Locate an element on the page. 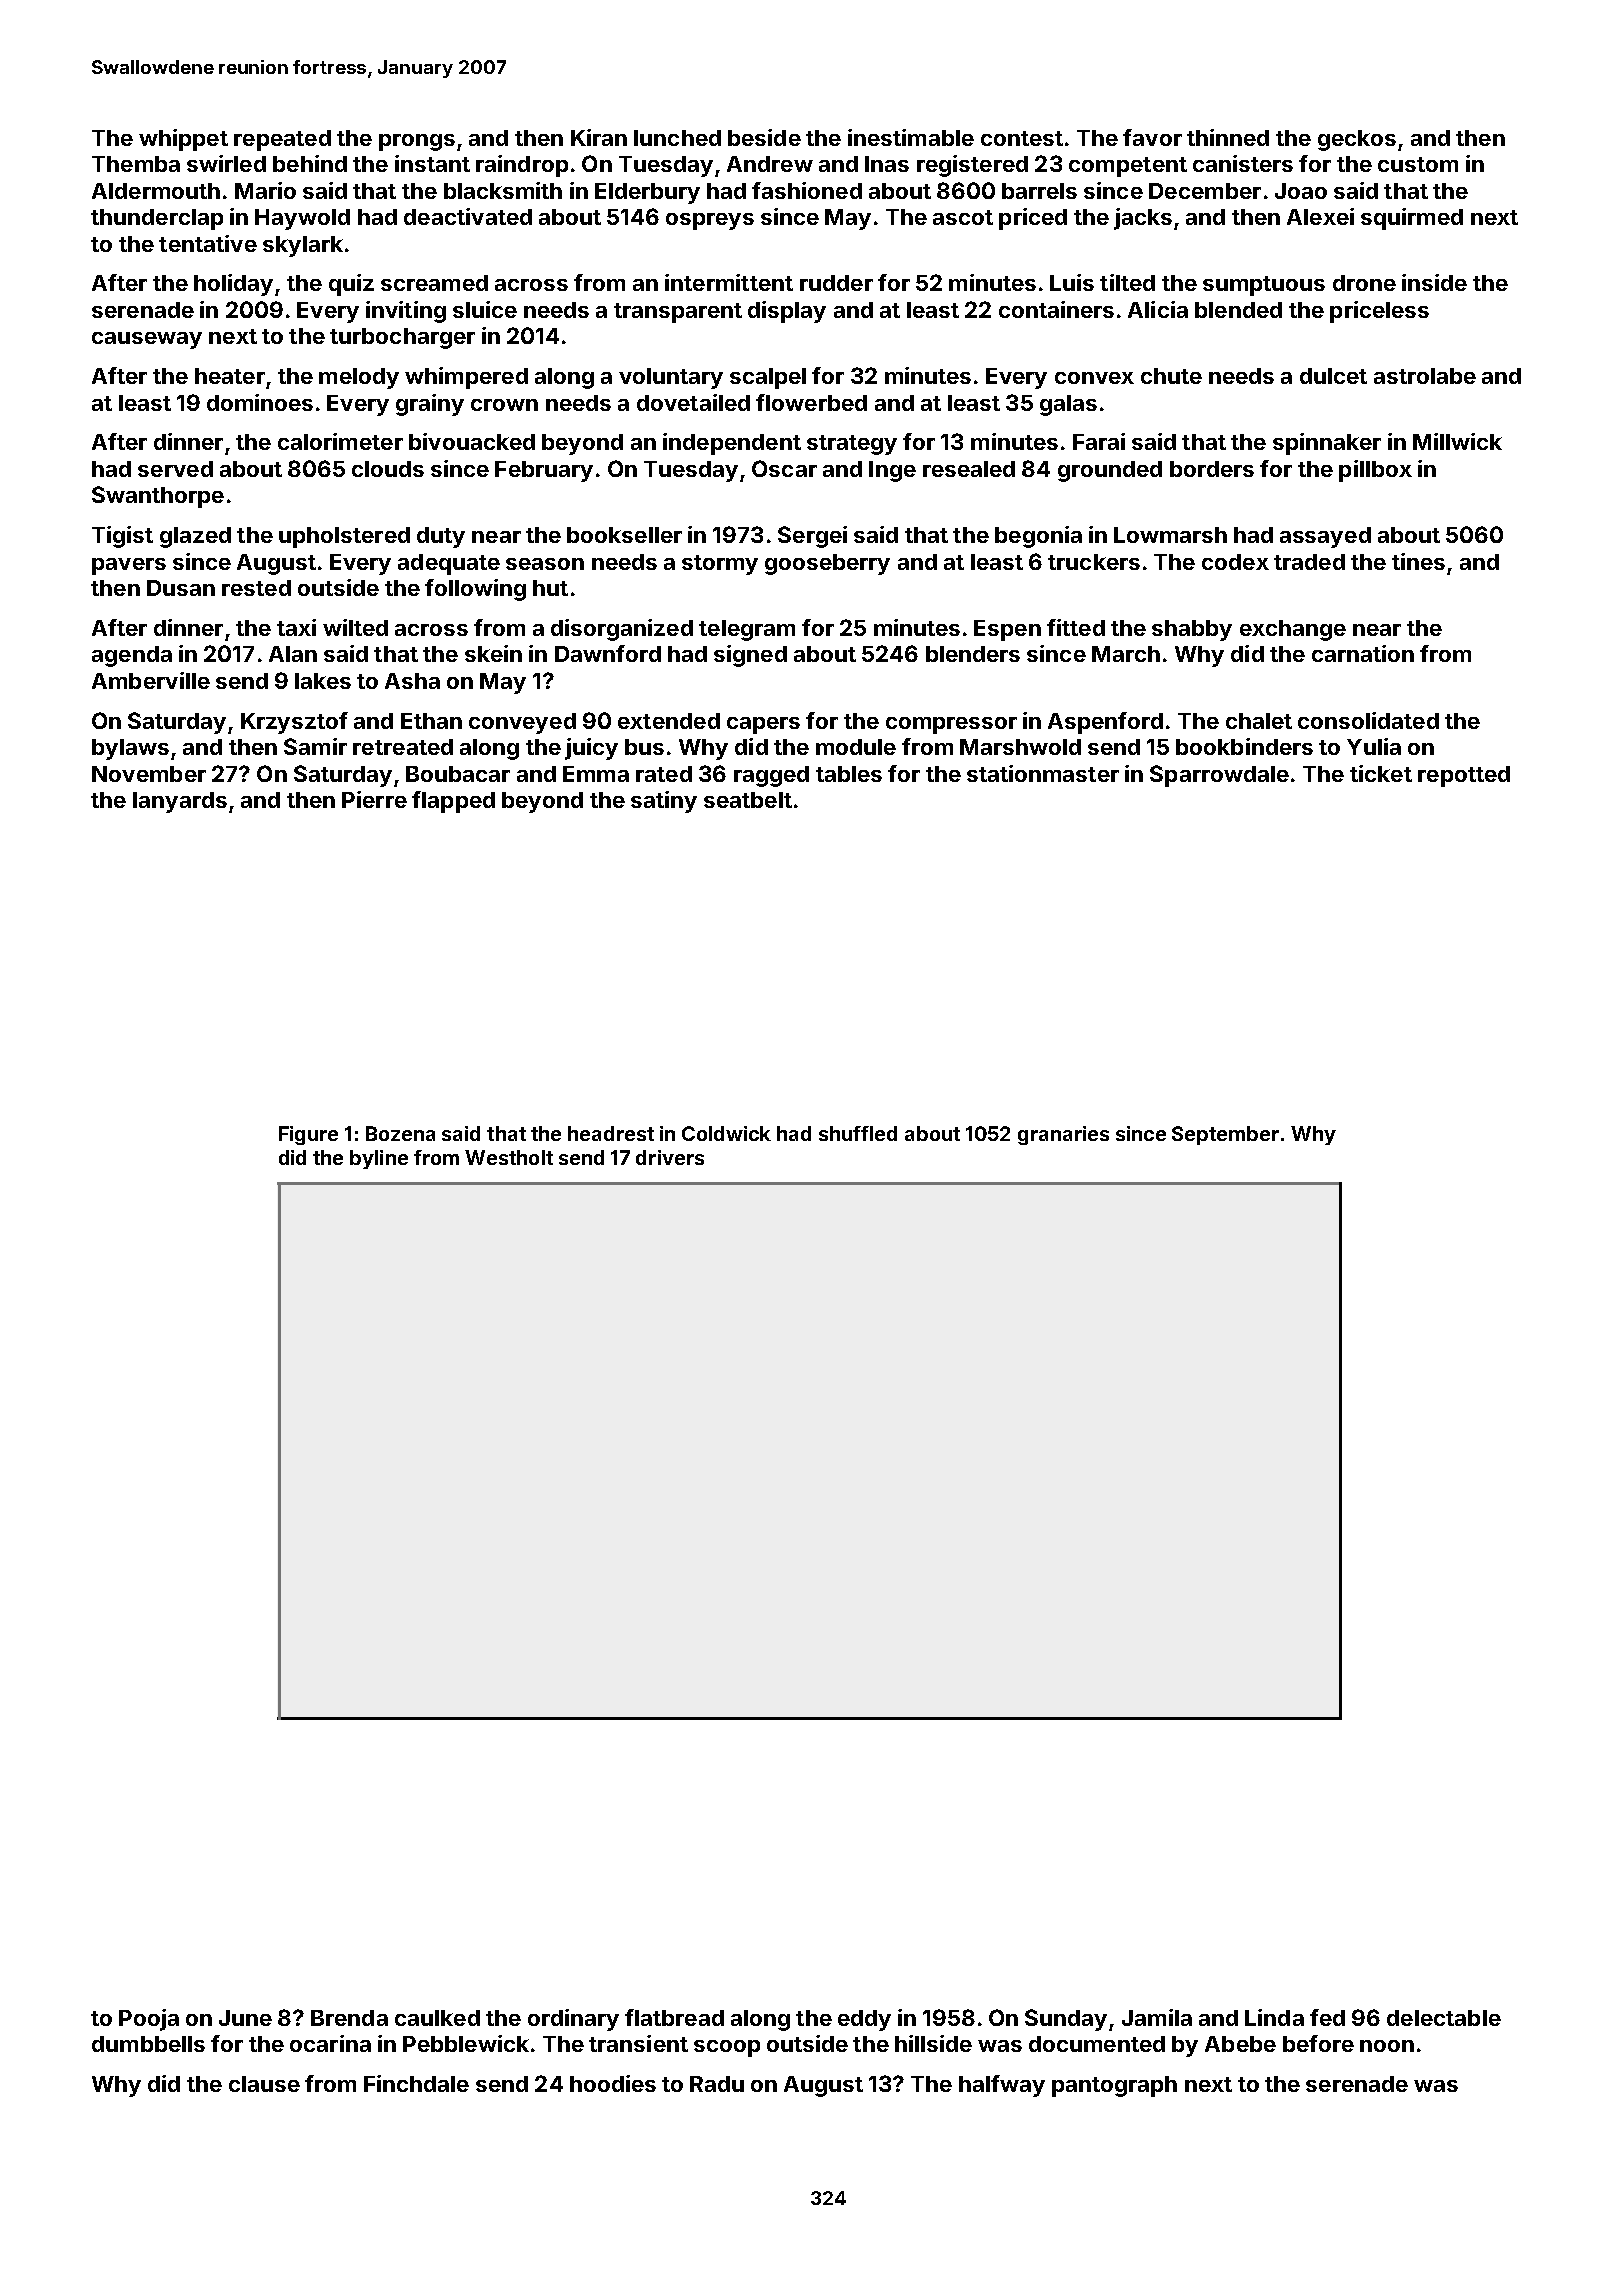 This image has height=2292, width=1620. adequate is located at coordinates (449, 564).
